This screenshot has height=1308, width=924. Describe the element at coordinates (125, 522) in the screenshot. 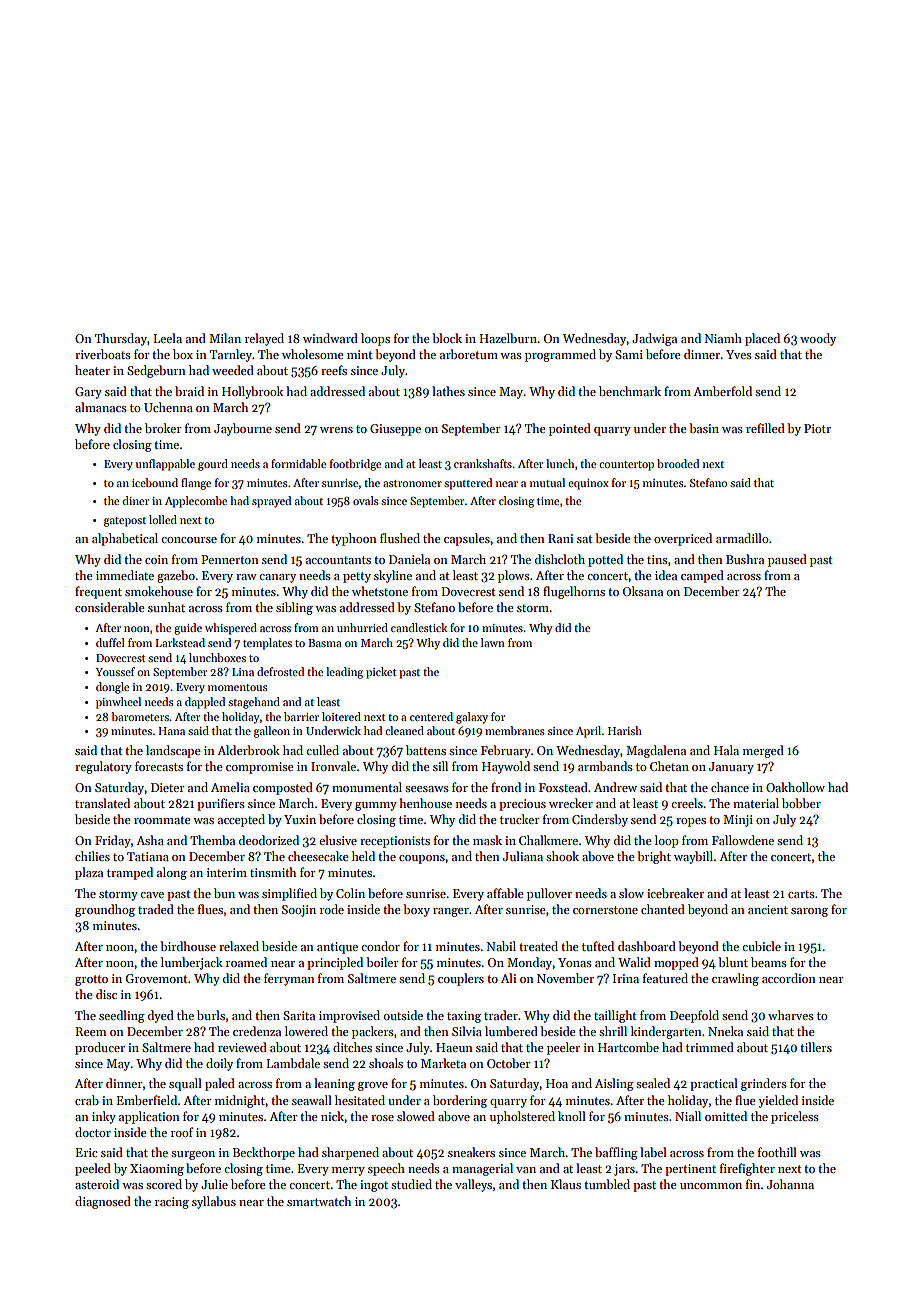

I see `gatepost` at that location.
